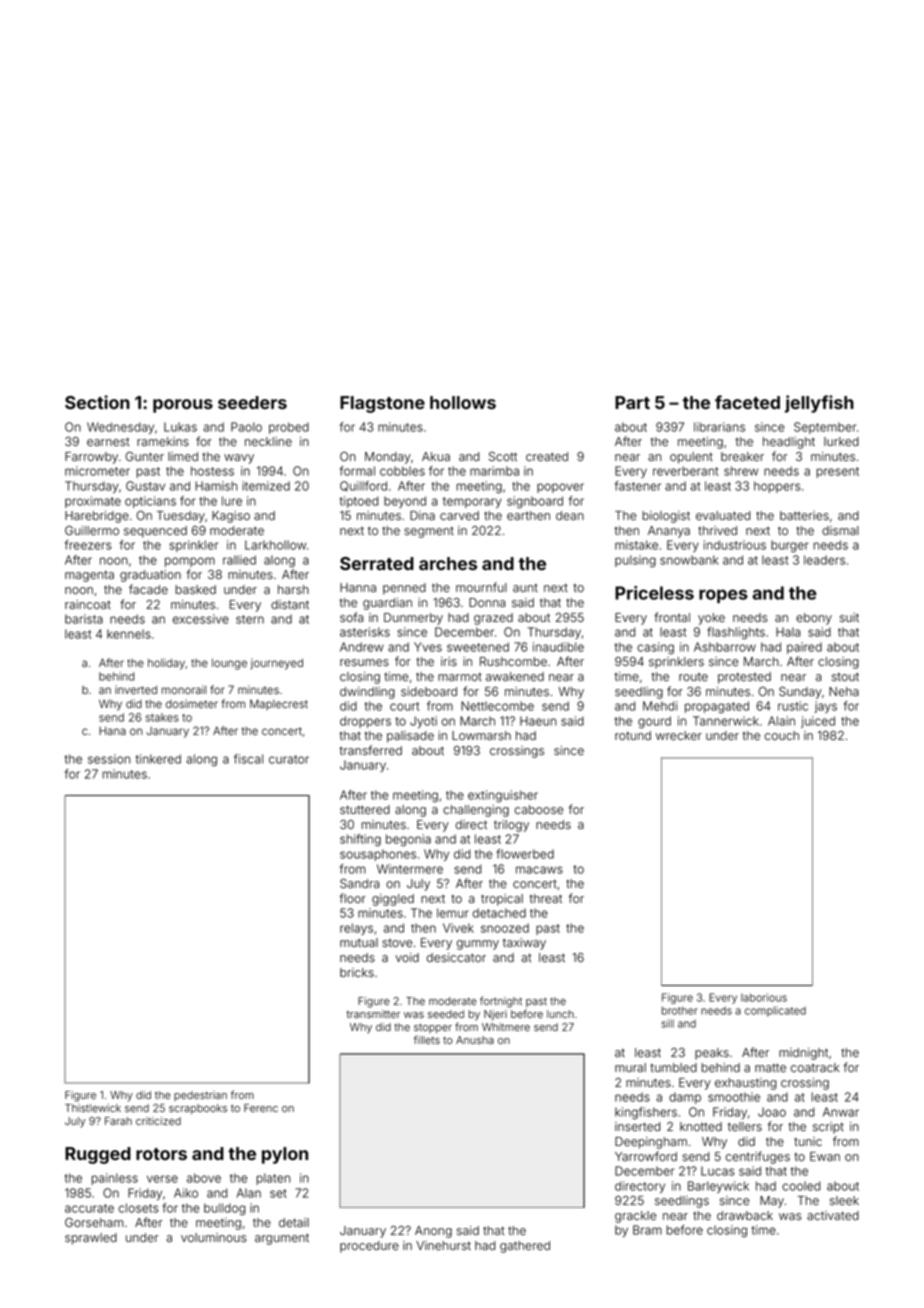 The height and width of the screenshot is (1308, 924). I want to click on session, so click(109, 759).
